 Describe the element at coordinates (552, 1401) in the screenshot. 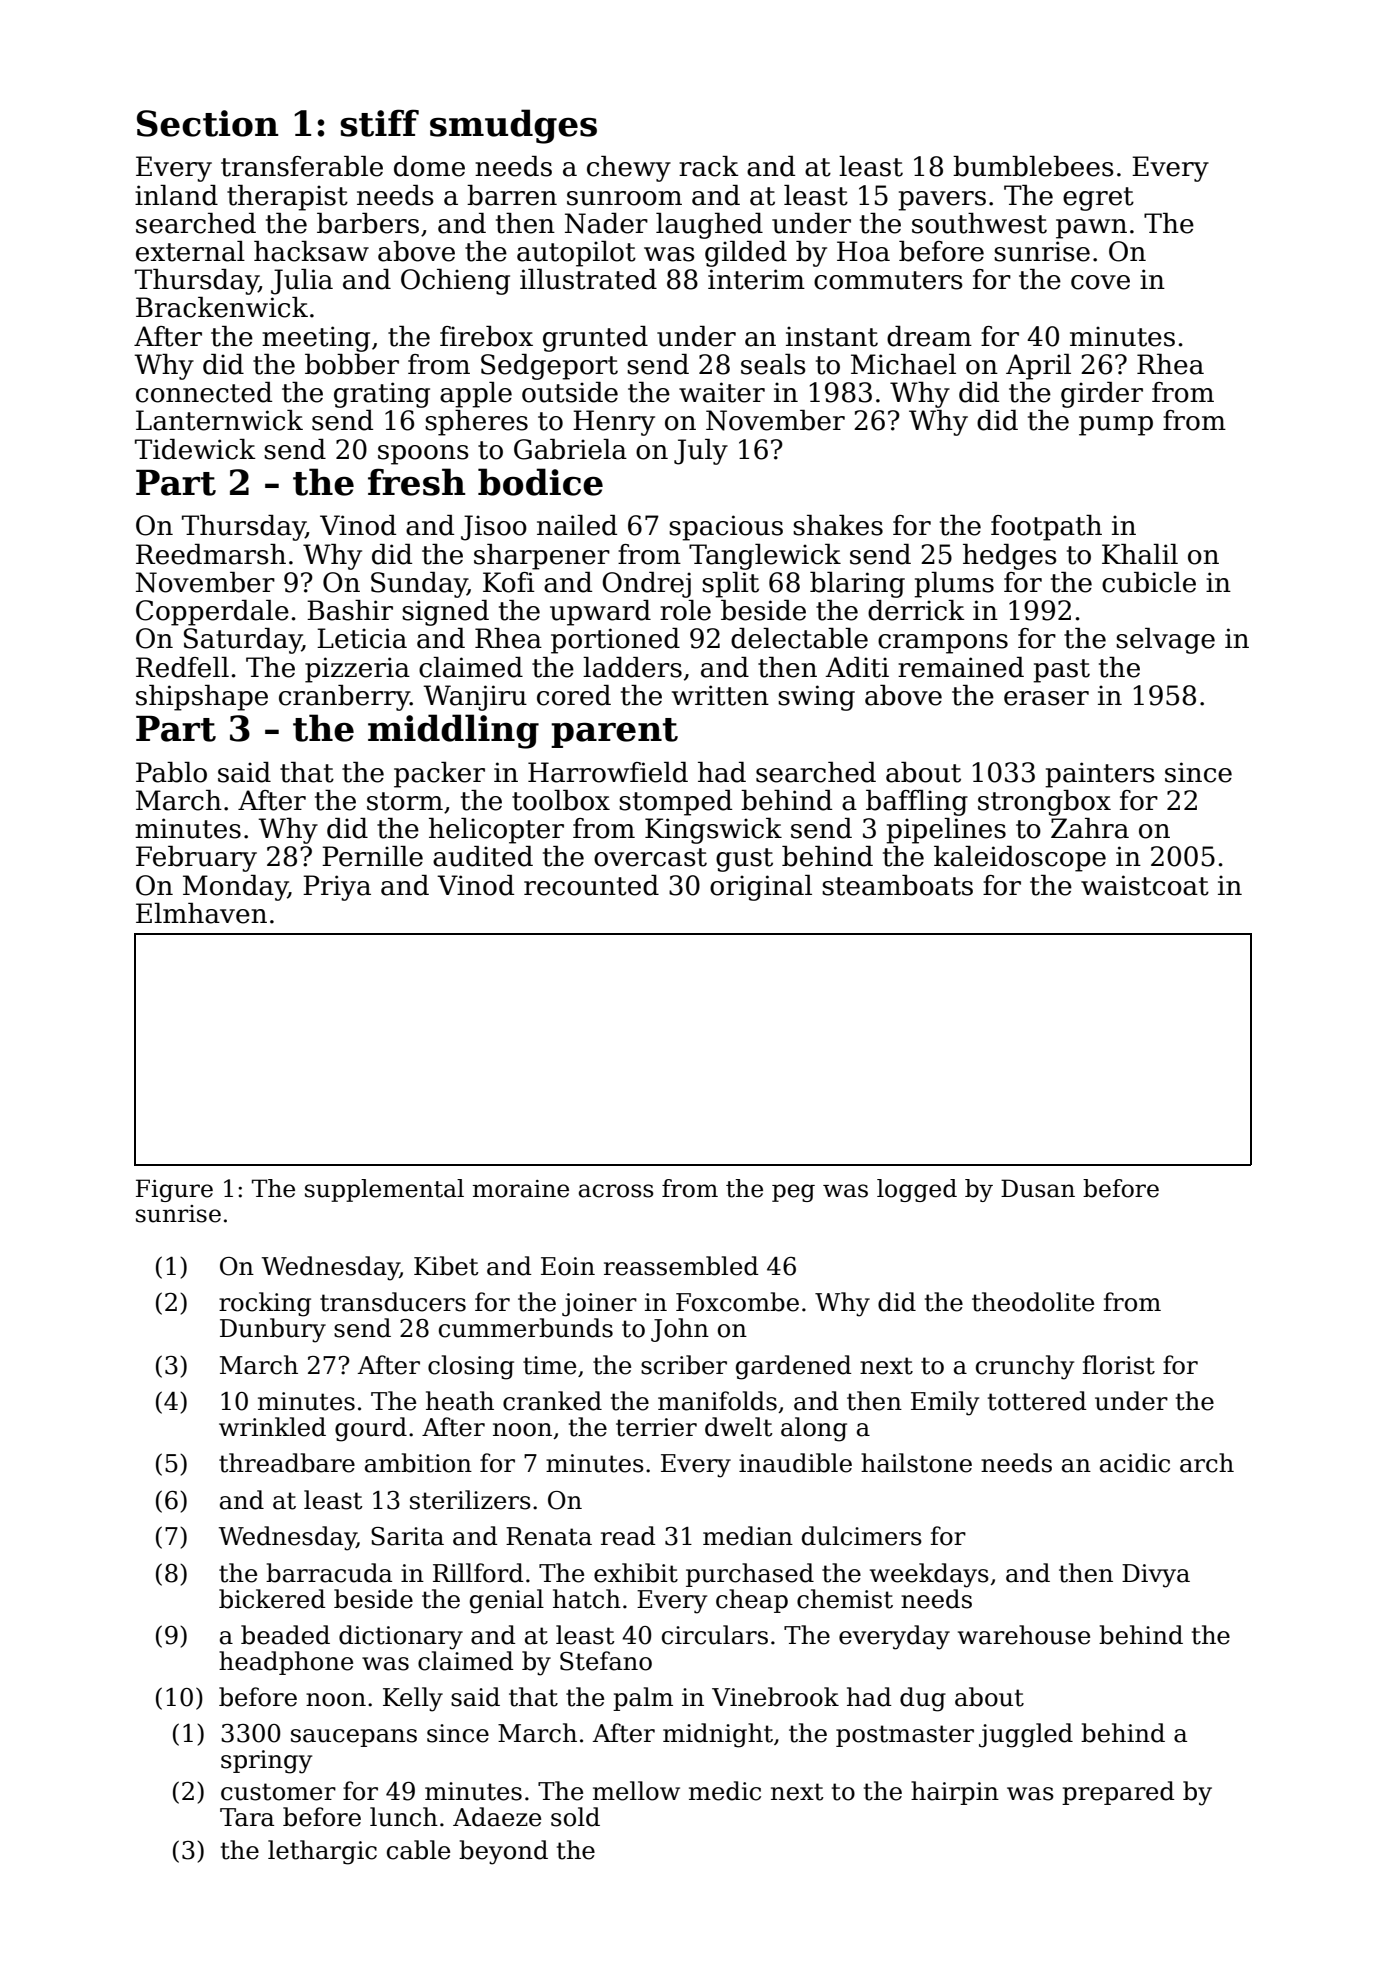

I see `cranked` at that location.
